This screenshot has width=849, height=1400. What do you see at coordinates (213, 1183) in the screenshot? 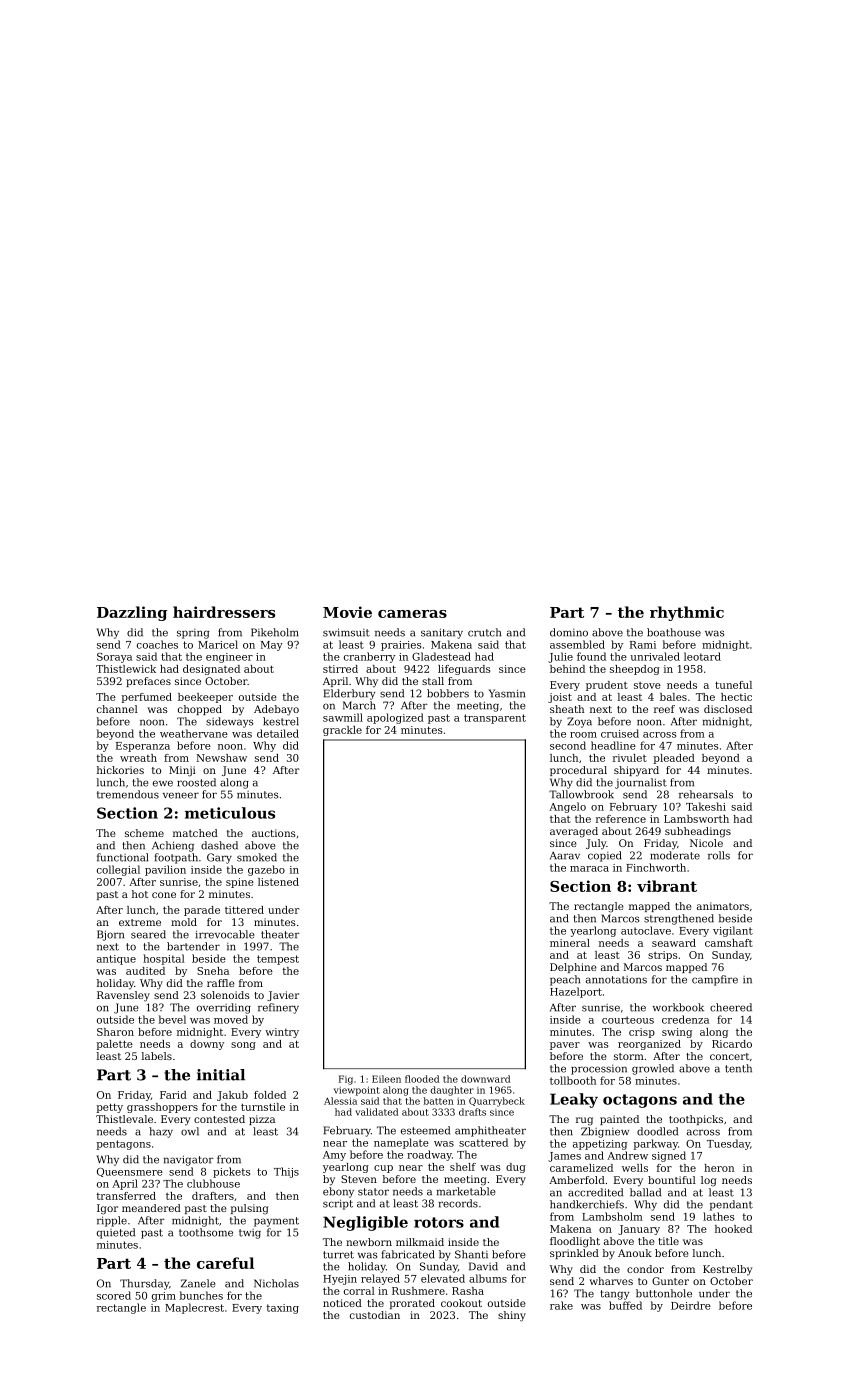
I see `clubhouse` at bounding box center [213, 1183].
